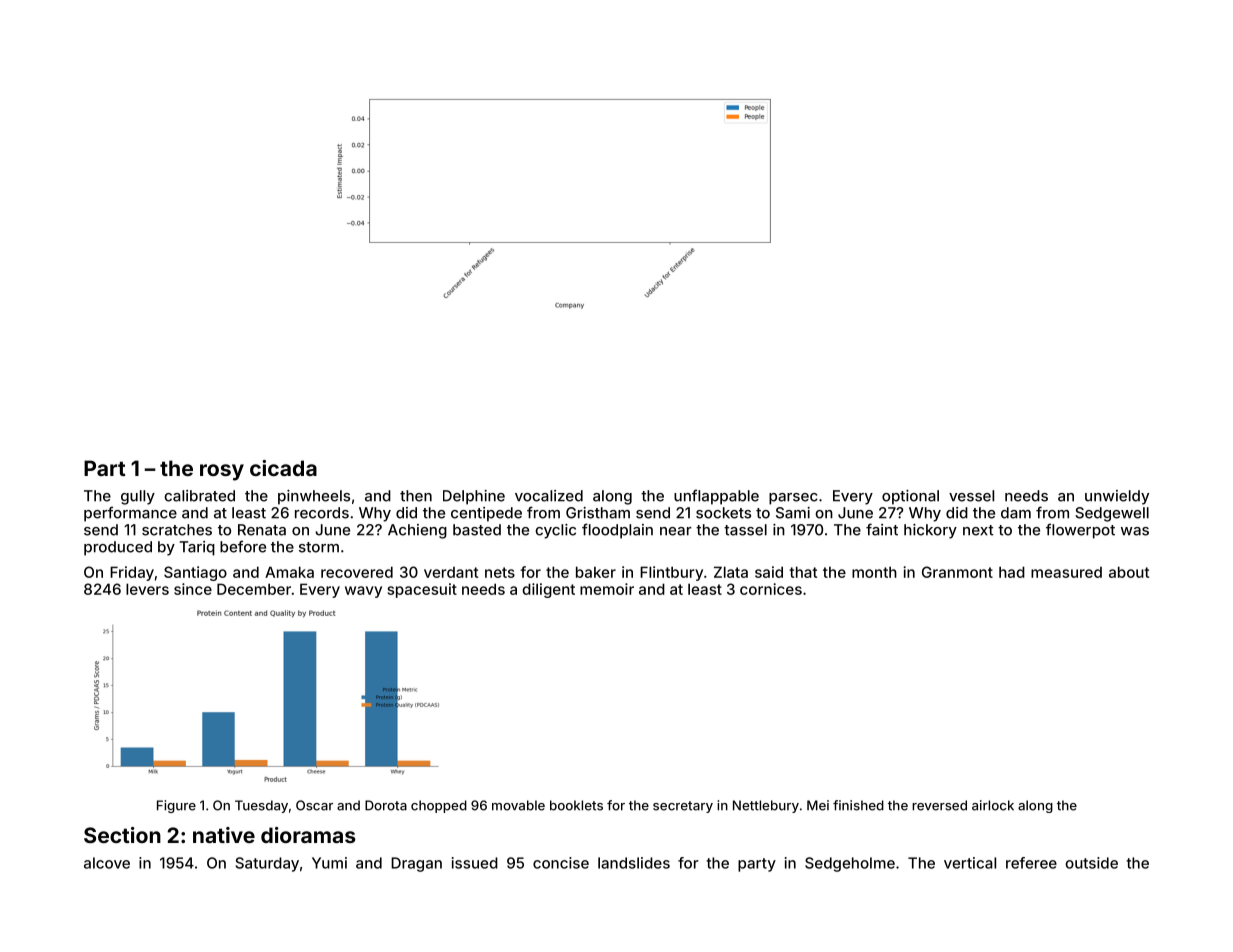 This page has width=1233, height=952. What do you see at coordinates (850, 864) in the page?
I see `Sedgeholme` at bounding box center [850, 864].
